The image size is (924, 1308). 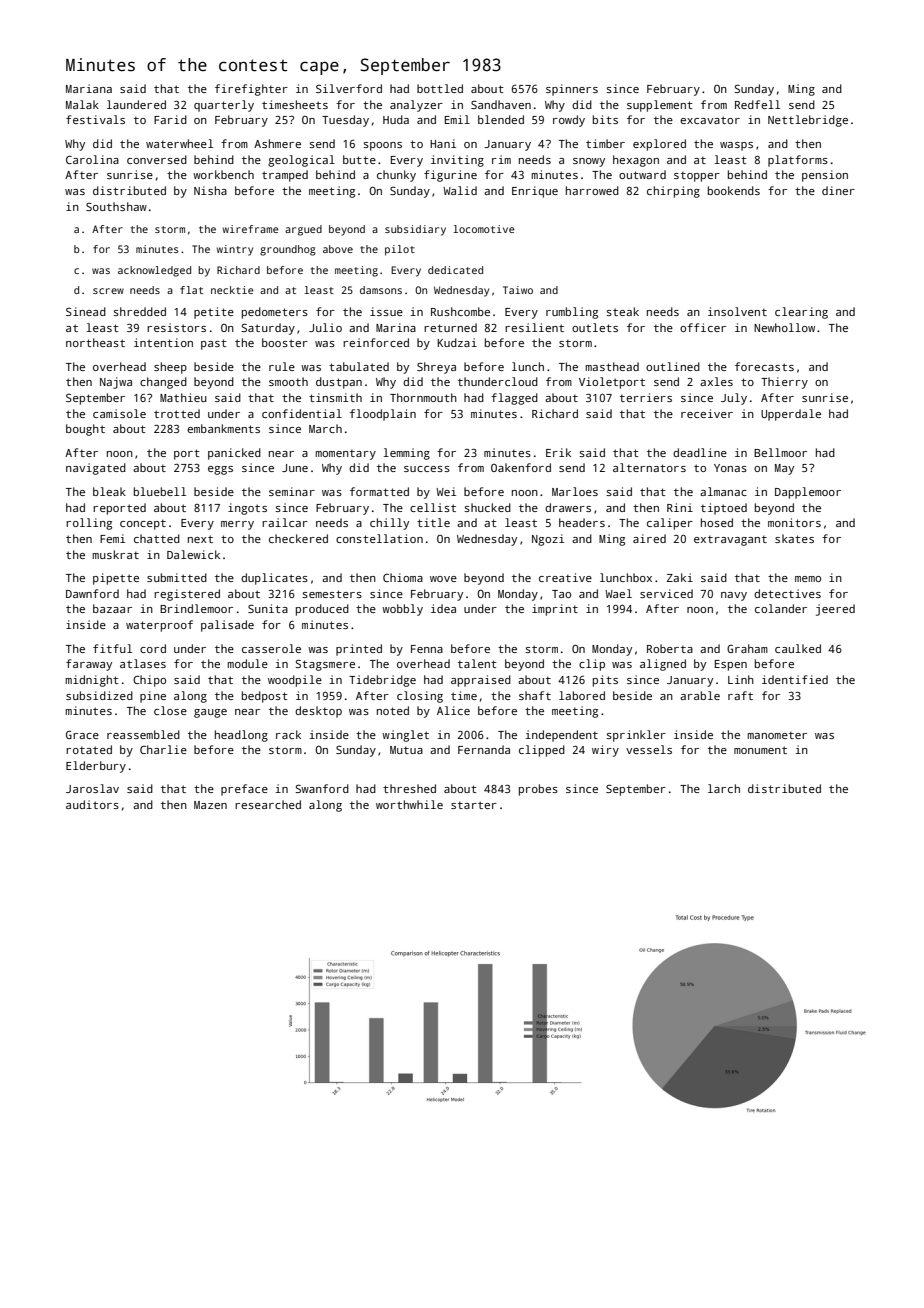 What do you see at coordinates (660, 106) in the screenshot?
I see `supplement` at bounding box center [660, 106].
